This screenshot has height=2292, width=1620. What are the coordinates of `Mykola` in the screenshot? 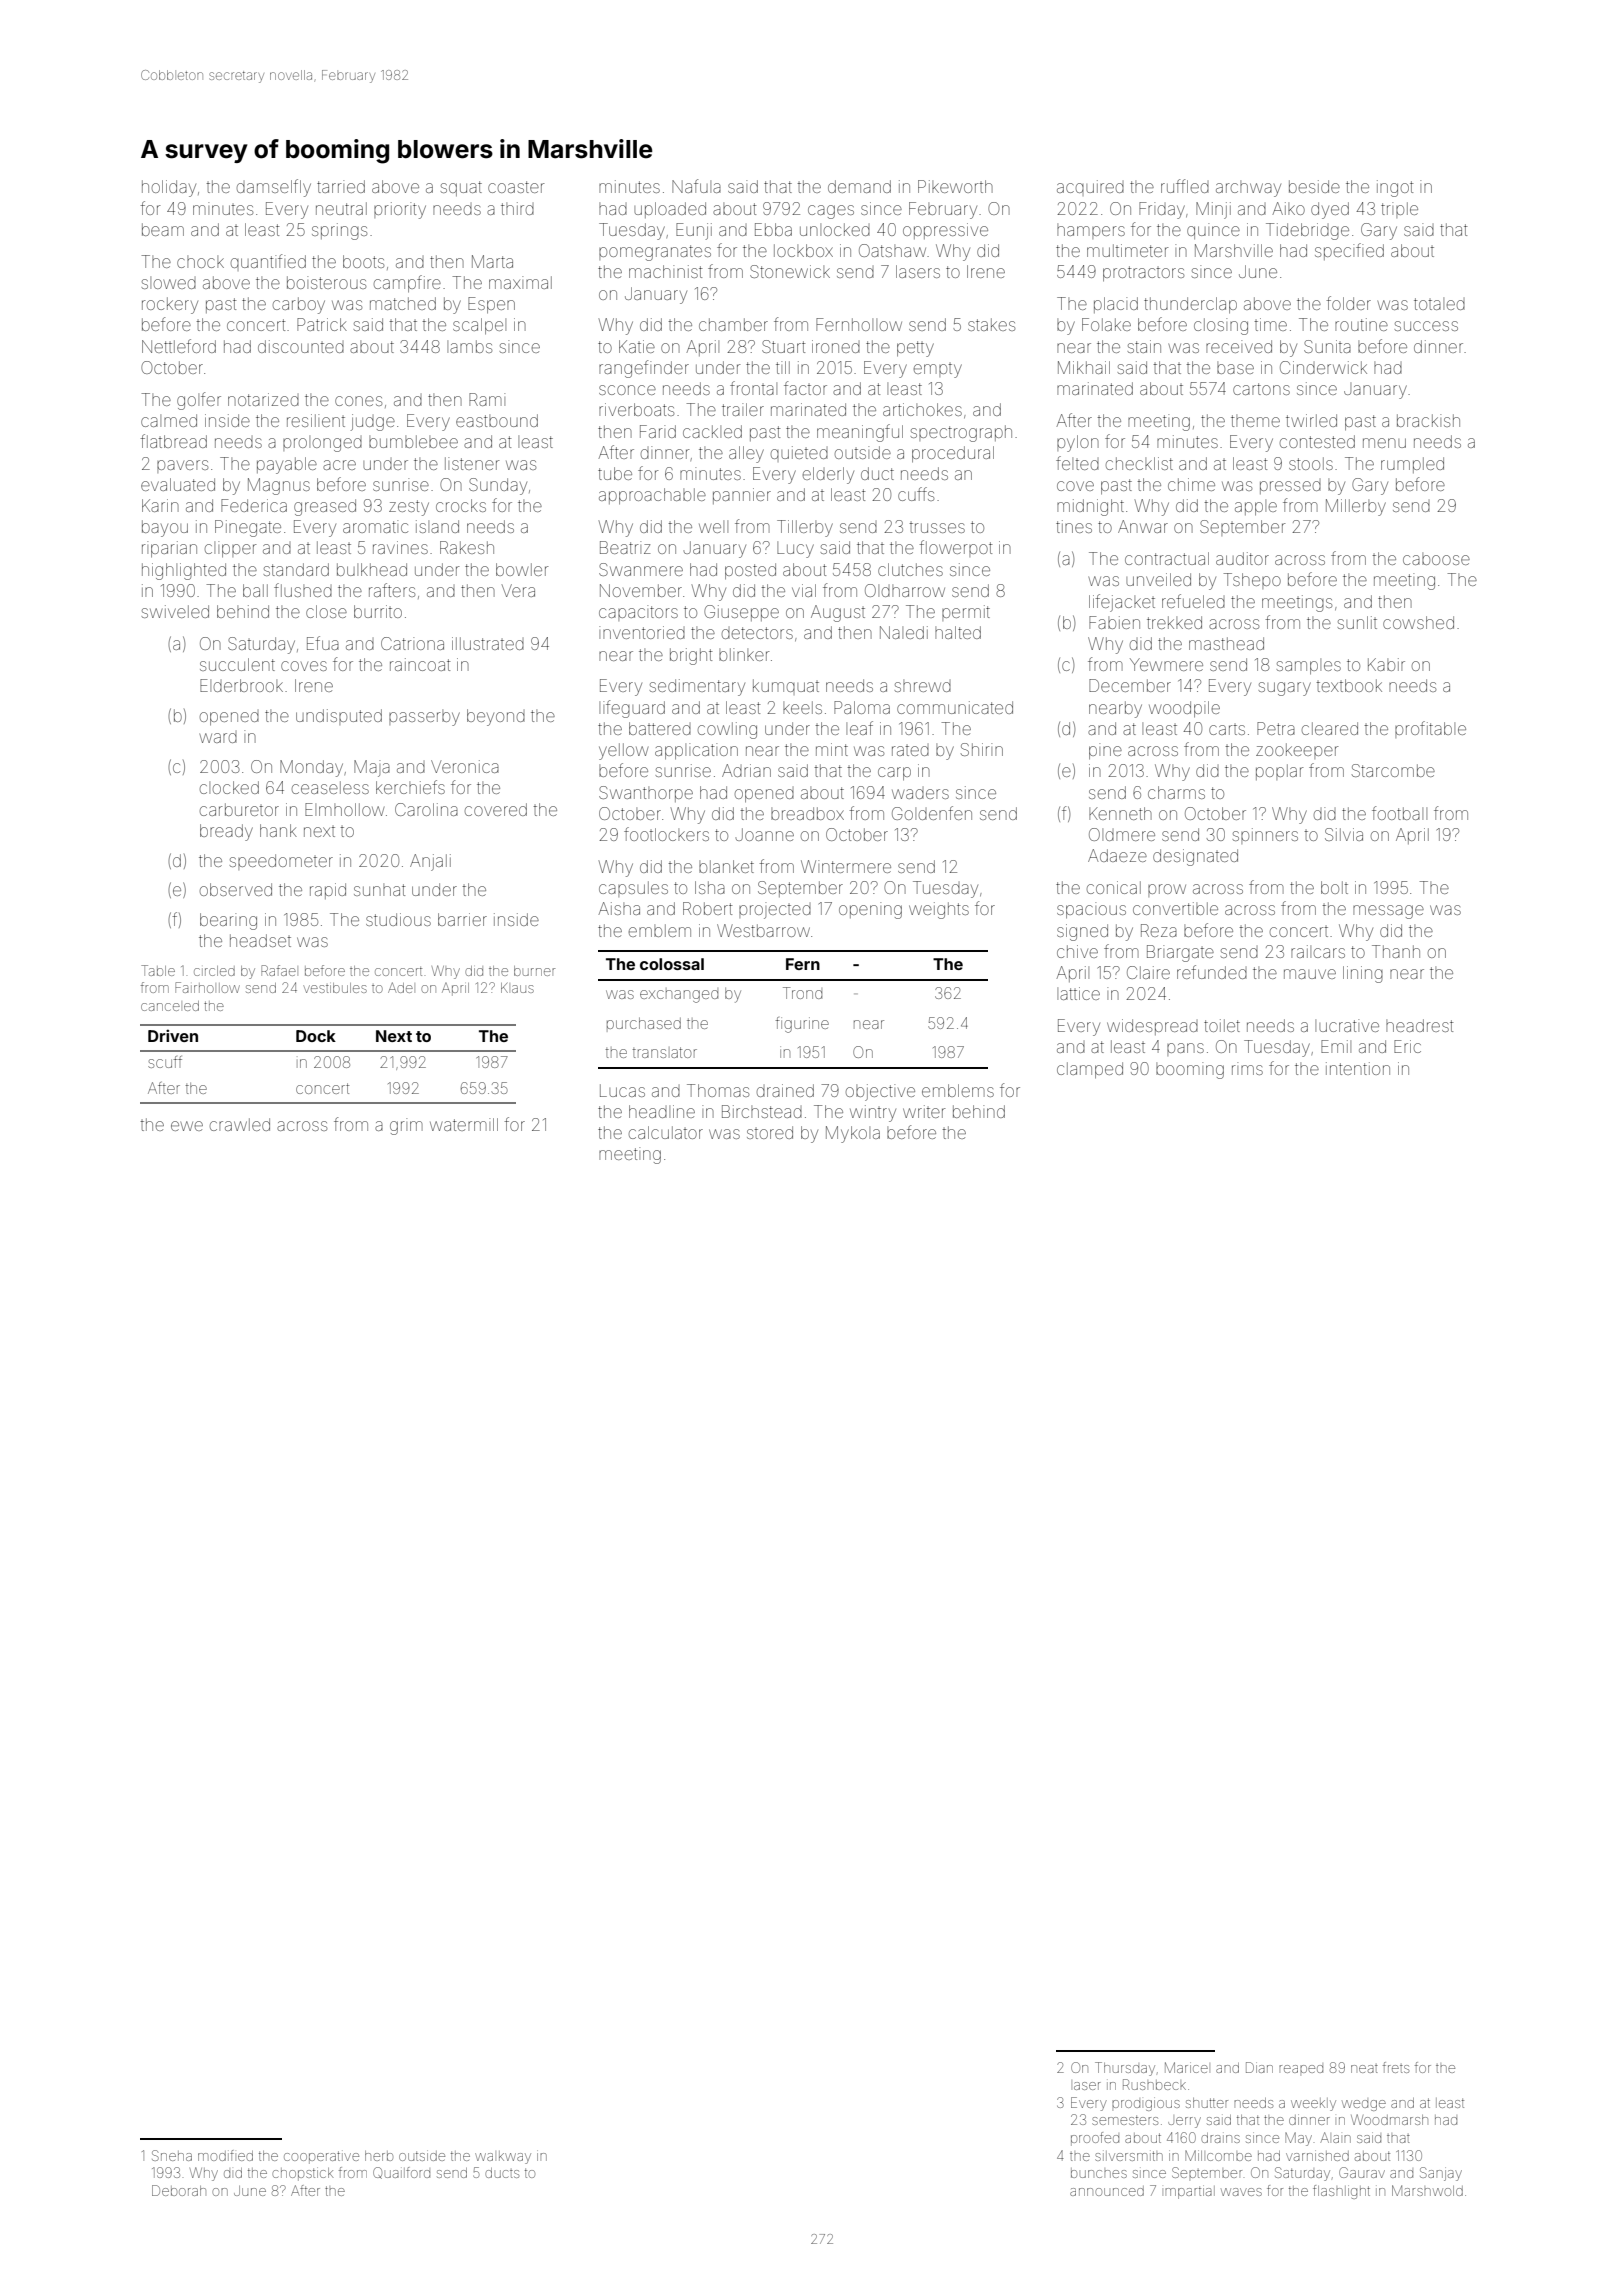 It's located at (853, 1134).
